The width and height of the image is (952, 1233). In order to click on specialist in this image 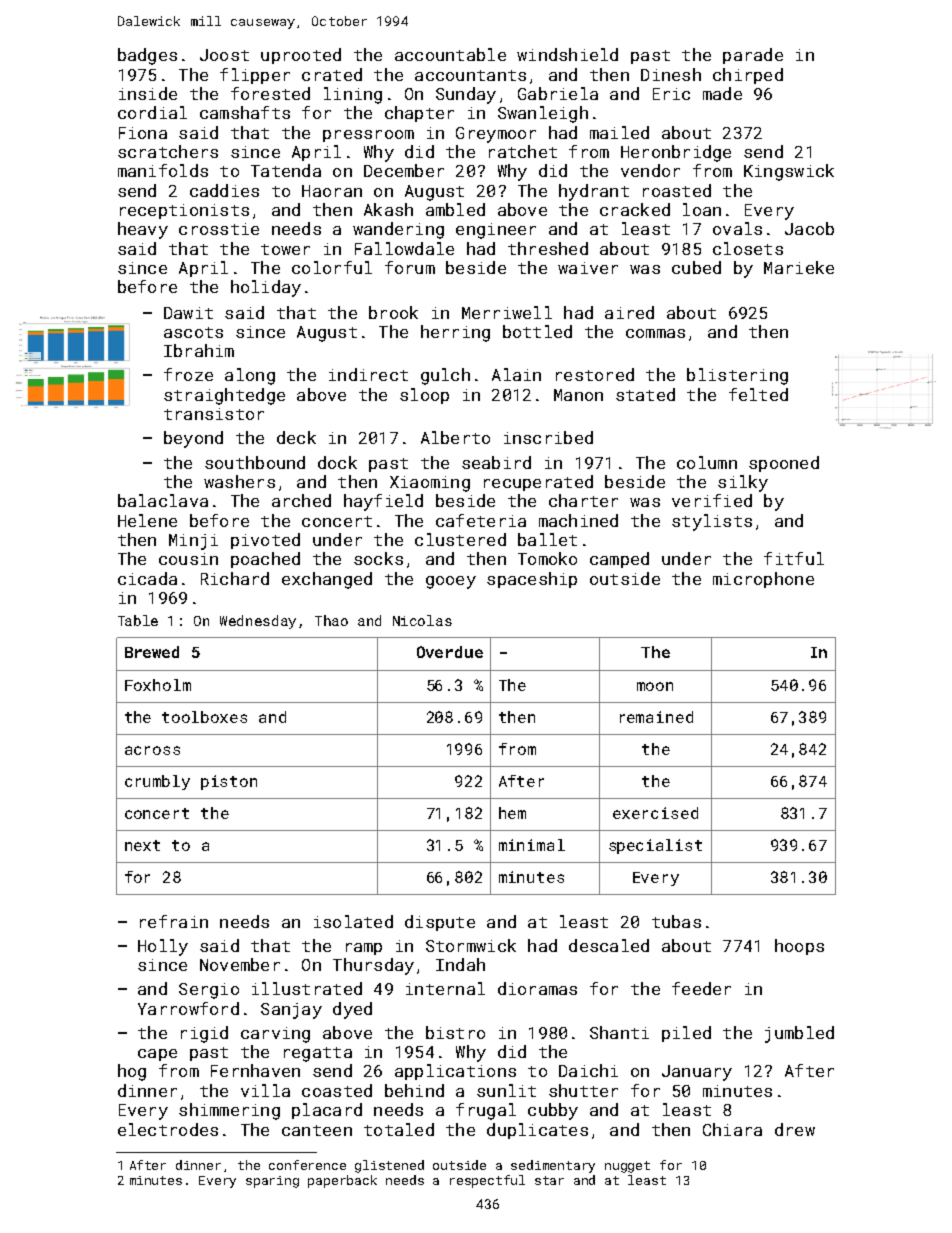, I will do `click(655, 846)`.
